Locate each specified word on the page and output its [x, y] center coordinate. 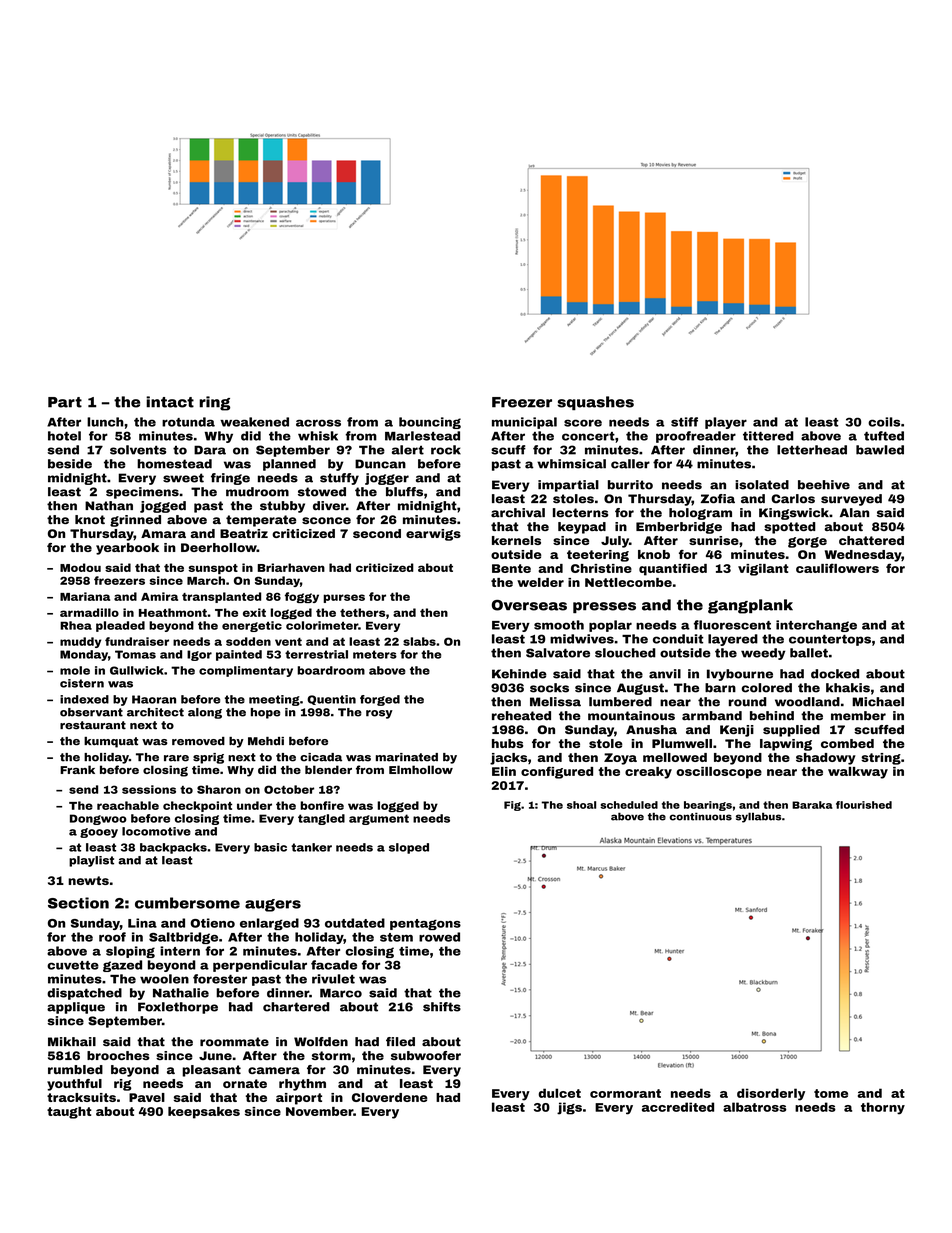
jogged [163, 507]
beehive [824, 485]
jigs [569, 1108]
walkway [858, 773]
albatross [755, 1107]
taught [69, 1113]
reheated [521, 716]
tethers [362, 612]
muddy [80, 642]
